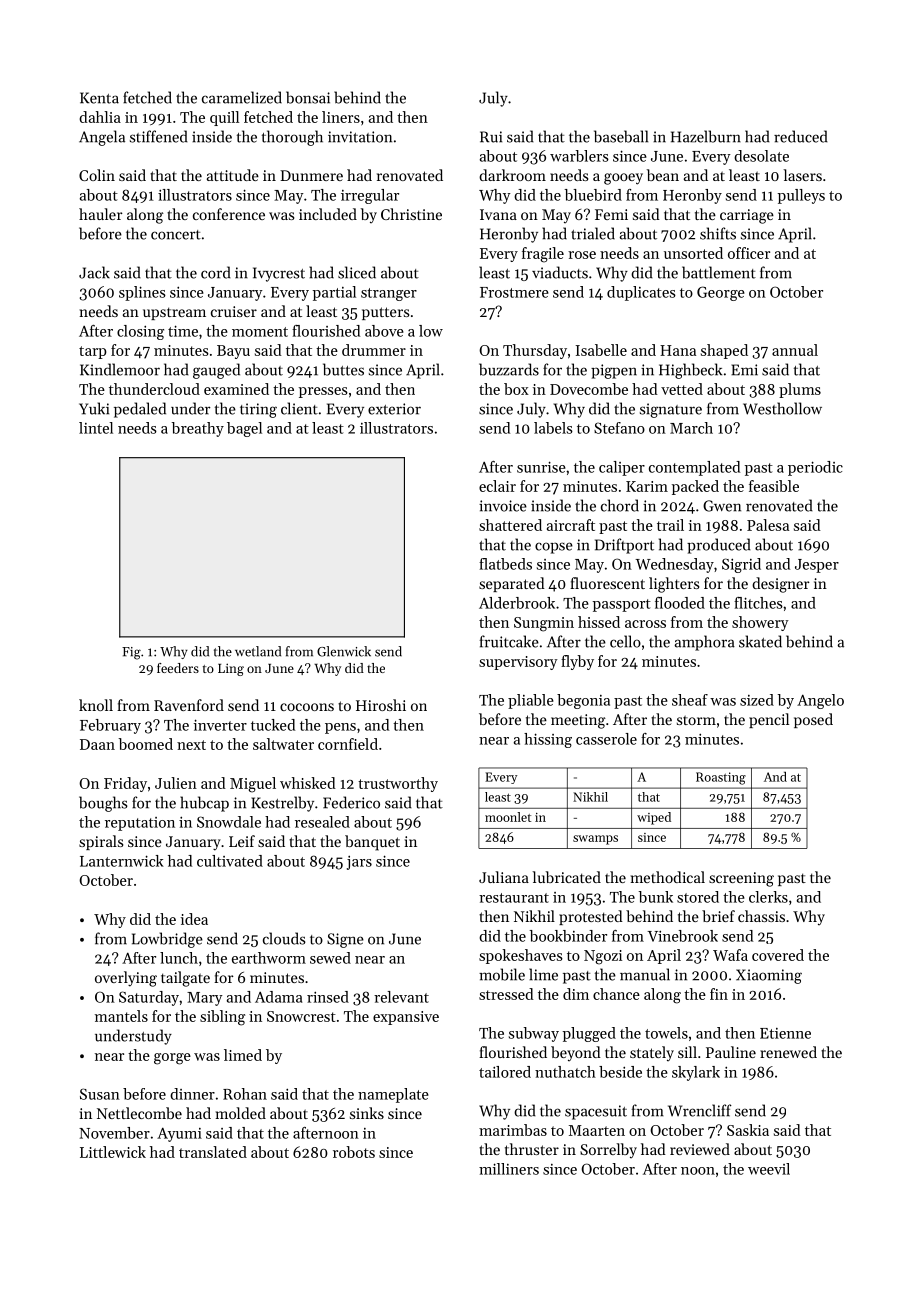  What do you see at coordinates (815, 468) in the screenshot?
I see `periodic` at bounding box center [815, 468].
